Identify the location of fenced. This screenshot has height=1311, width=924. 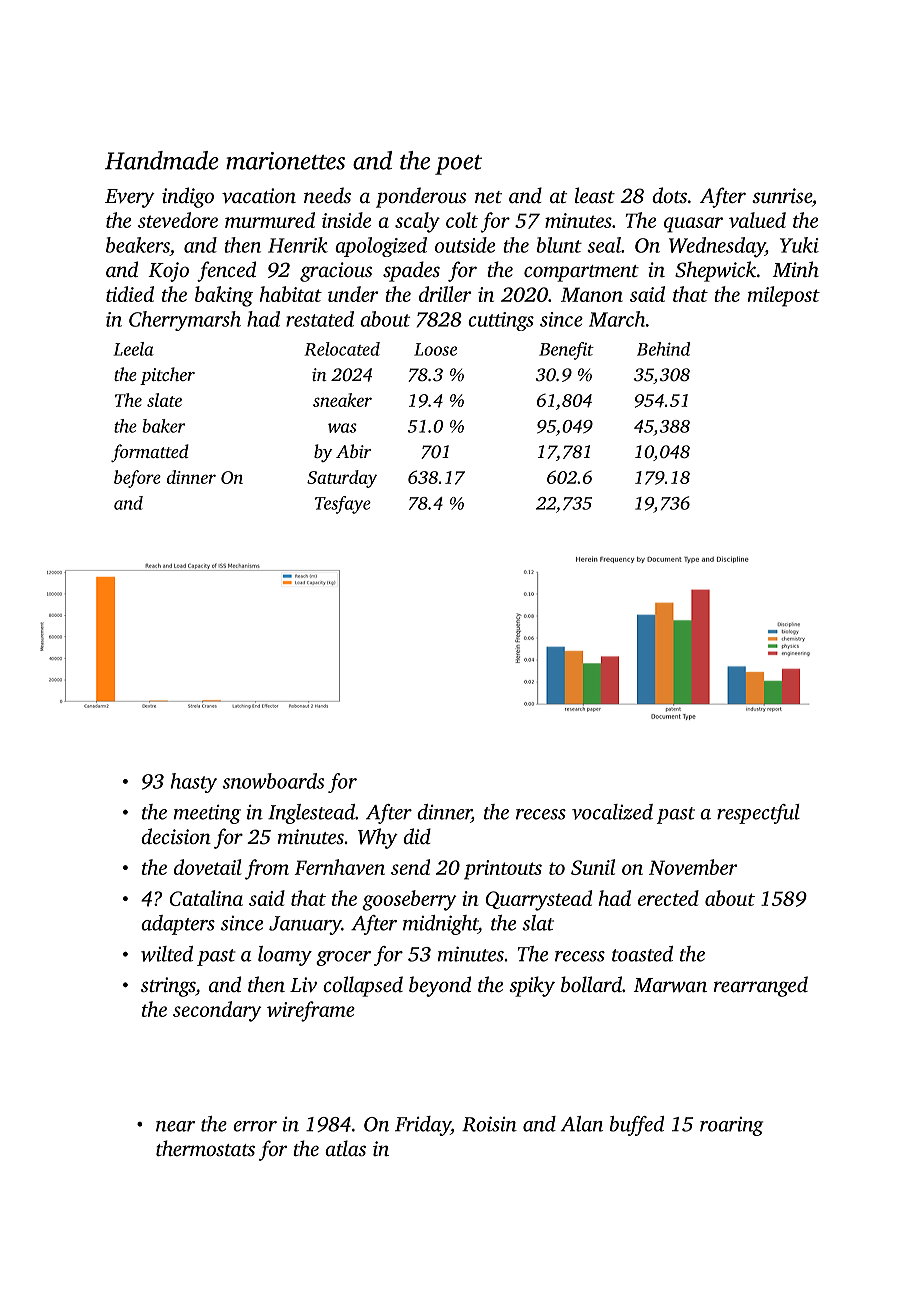
(226, 271).
